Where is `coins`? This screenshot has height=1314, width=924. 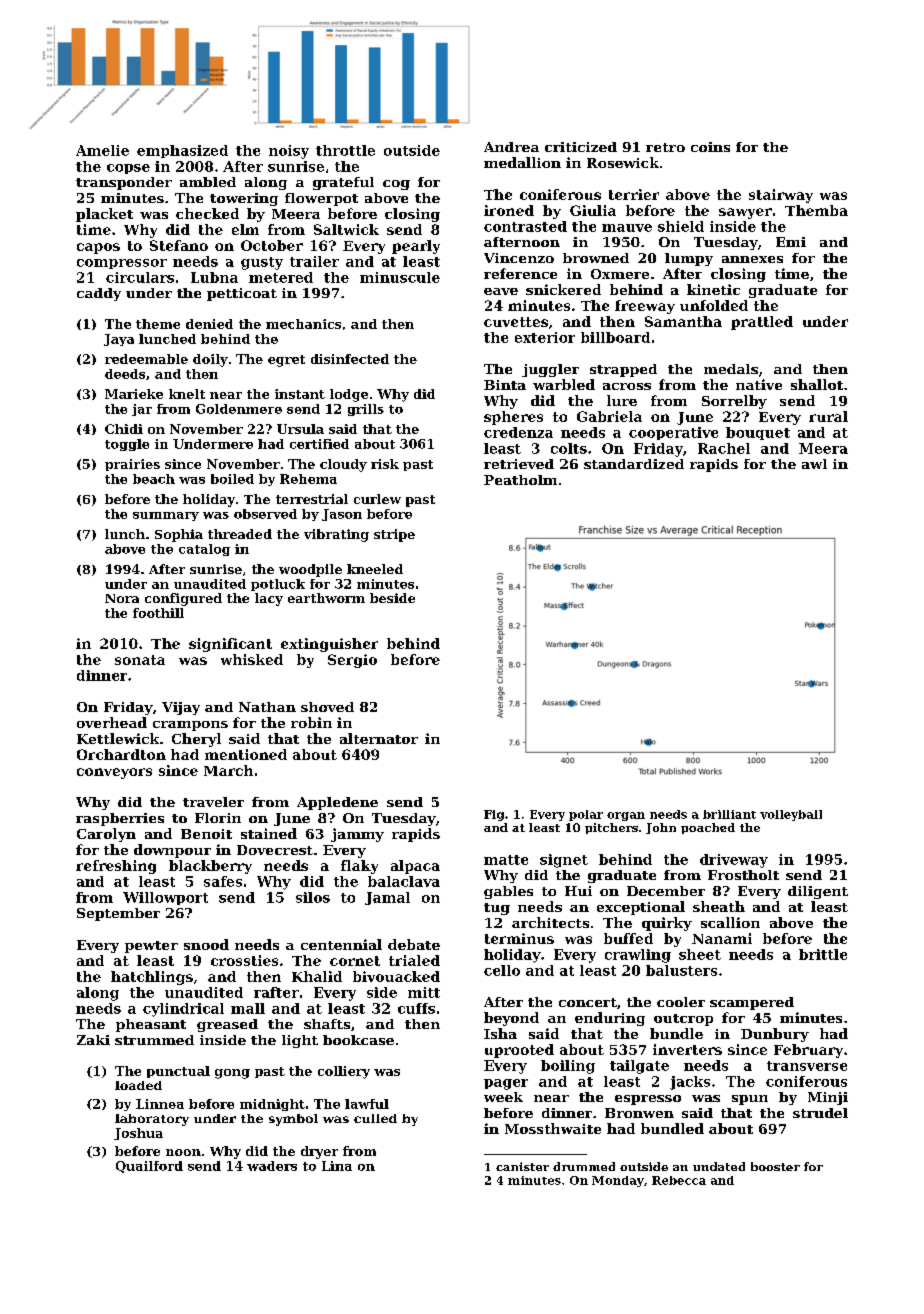
coins is located at coordinates (710, 147).
